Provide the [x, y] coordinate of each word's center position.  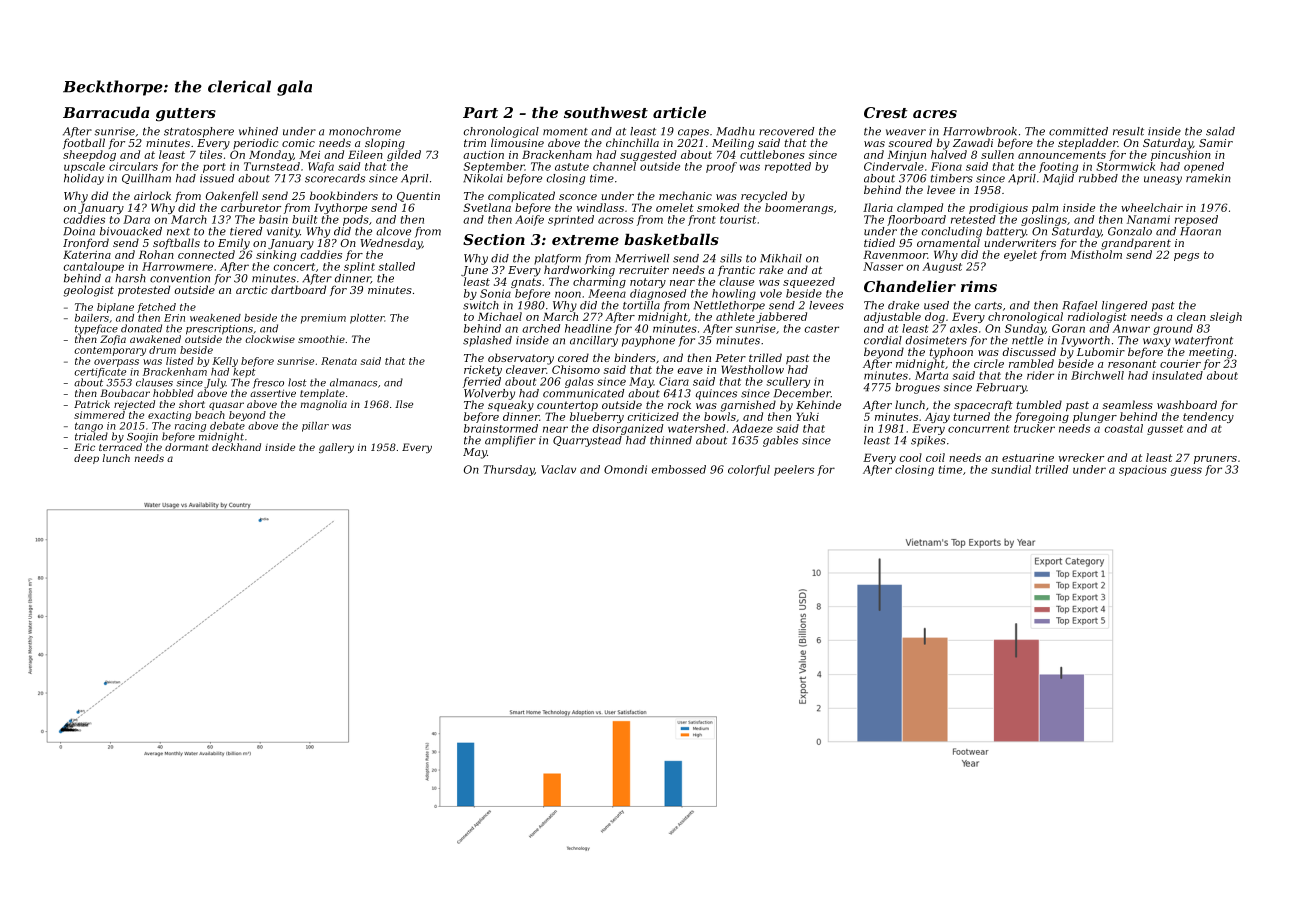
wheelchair [1152, 207]
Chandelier [910, 286]
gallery [336, 448]
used [936, 305]
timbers [952, 178]
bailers [92, 318]
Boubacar [125, 393]
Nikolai [483, 178]
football [84, 143]
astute [572, 167]
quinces [716, 394]
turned [971, 416]
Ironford [86, 243]
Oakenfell [232, 196]
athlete [735, 316]
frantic [736, 270]
